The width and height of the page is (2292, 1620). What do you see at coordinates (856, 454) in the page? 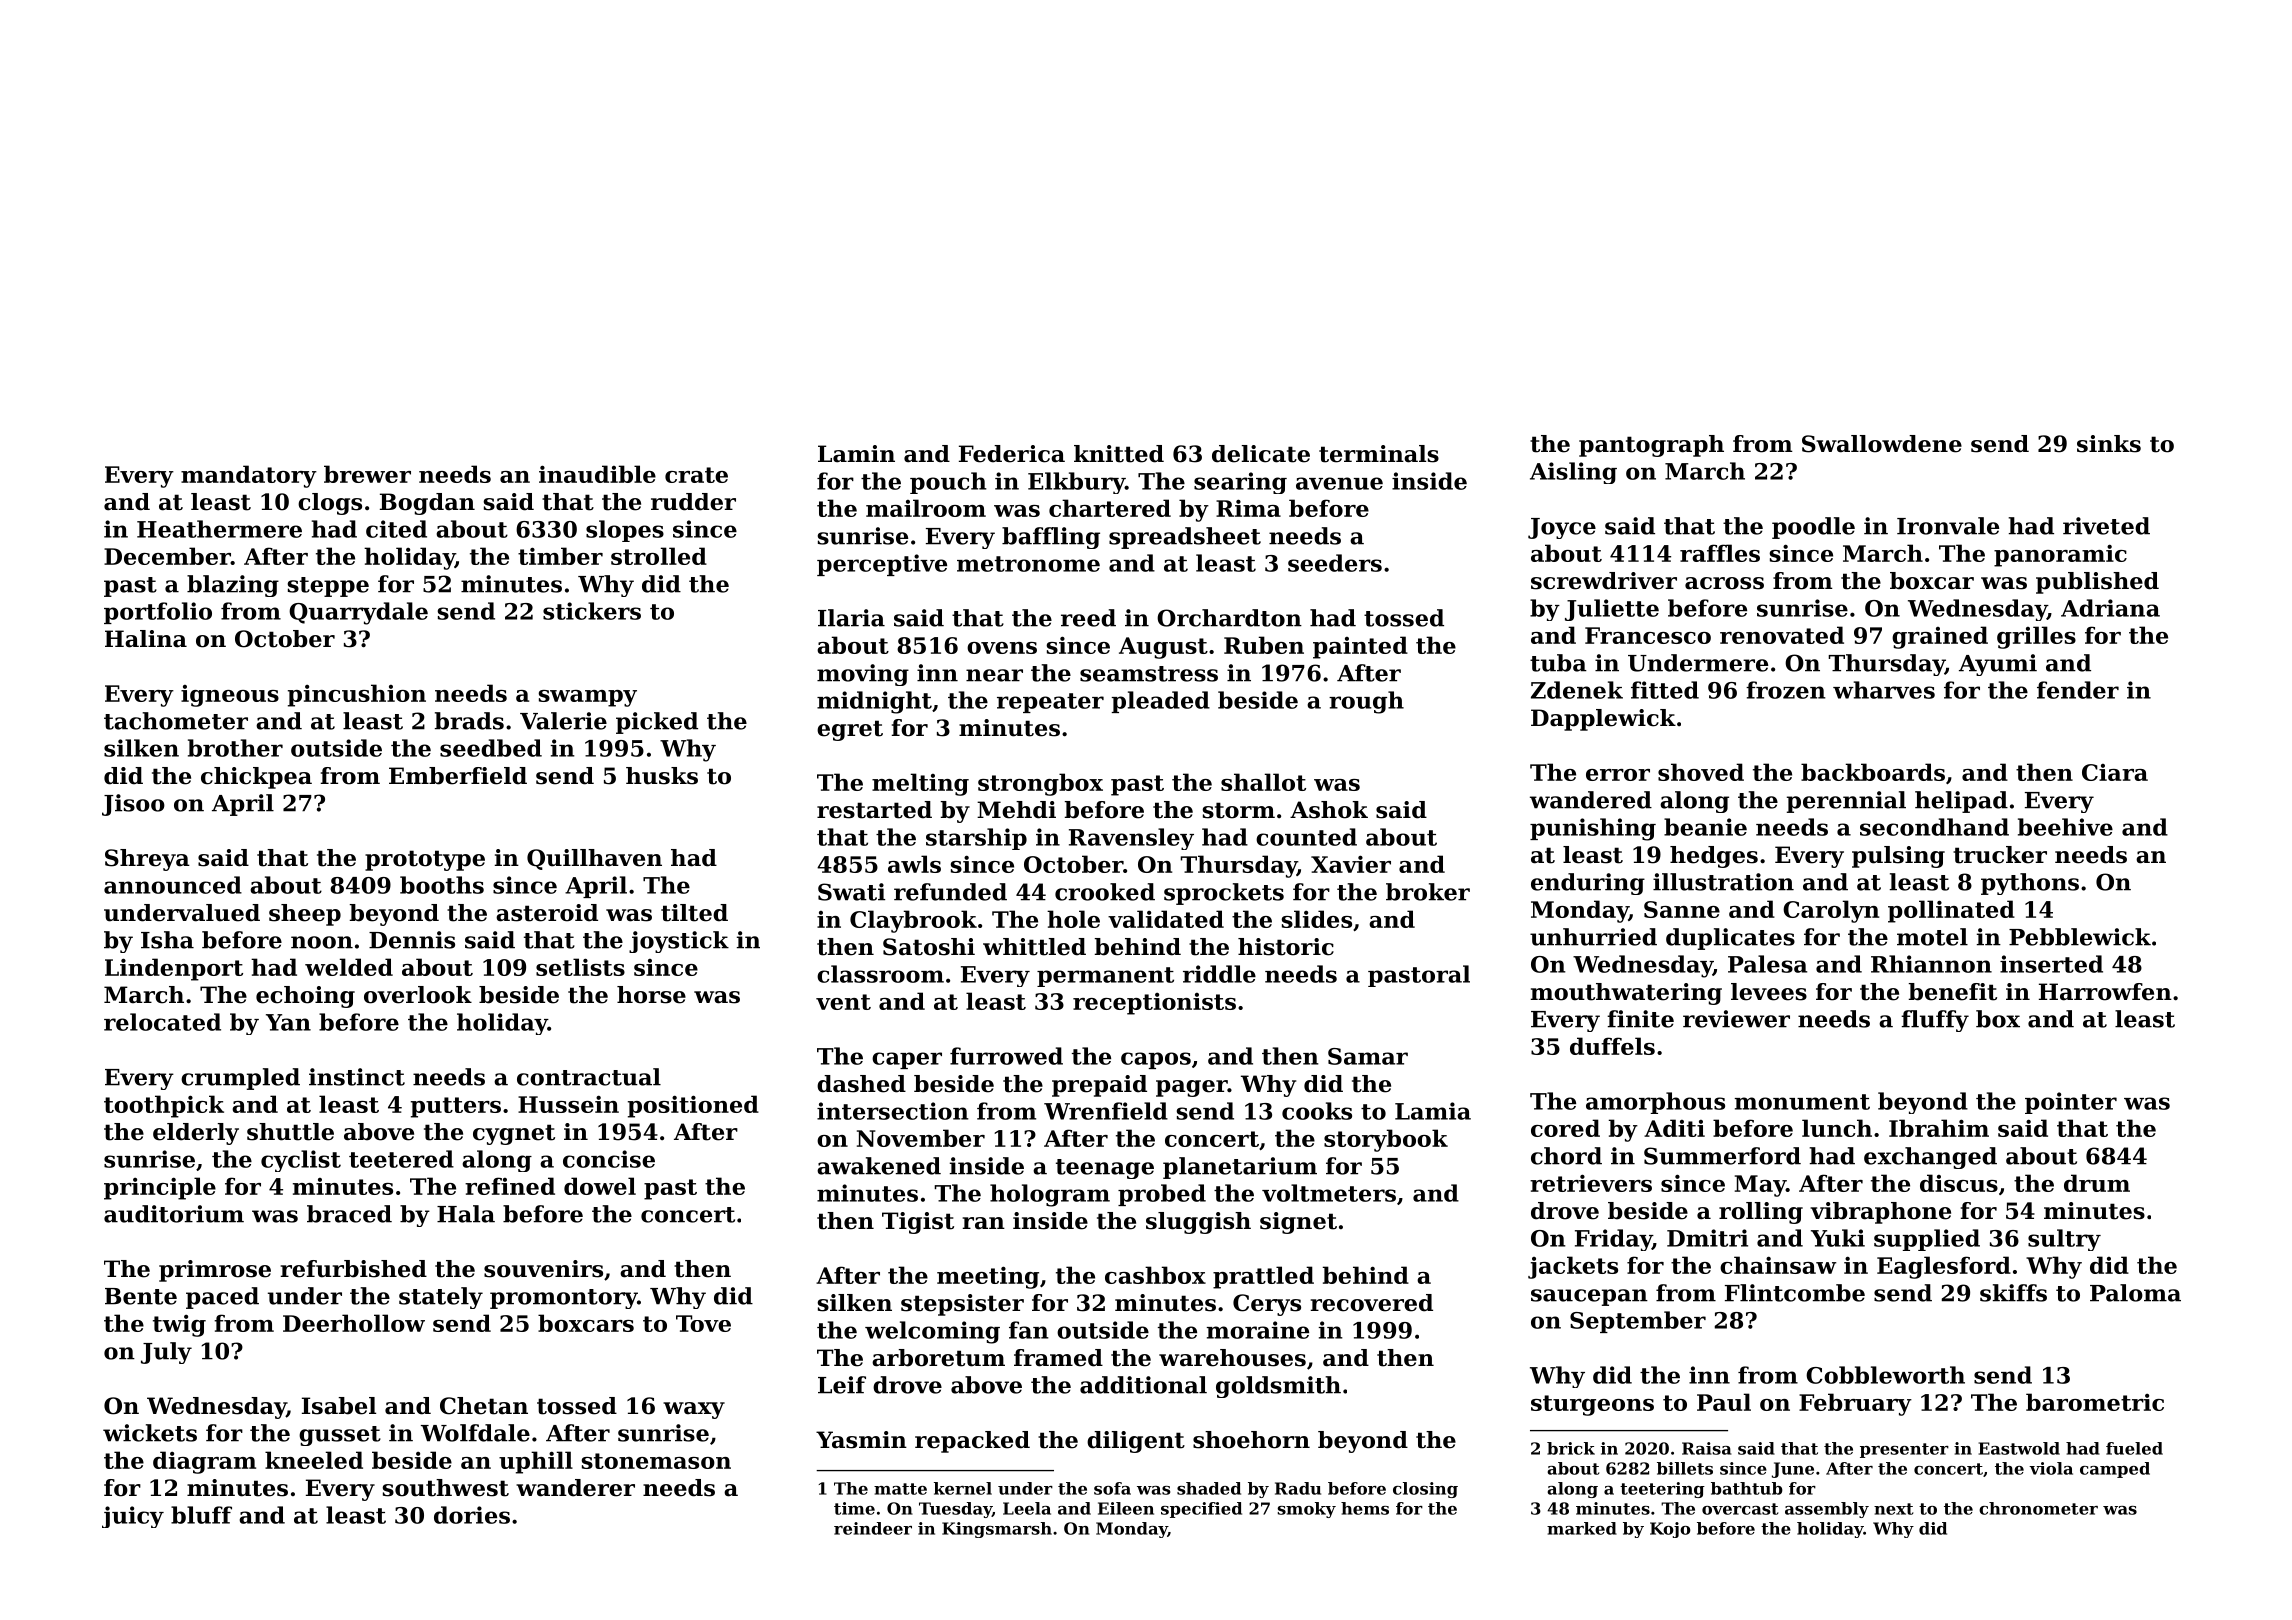
I see `Lamin` at bounding box center [856, 454].
